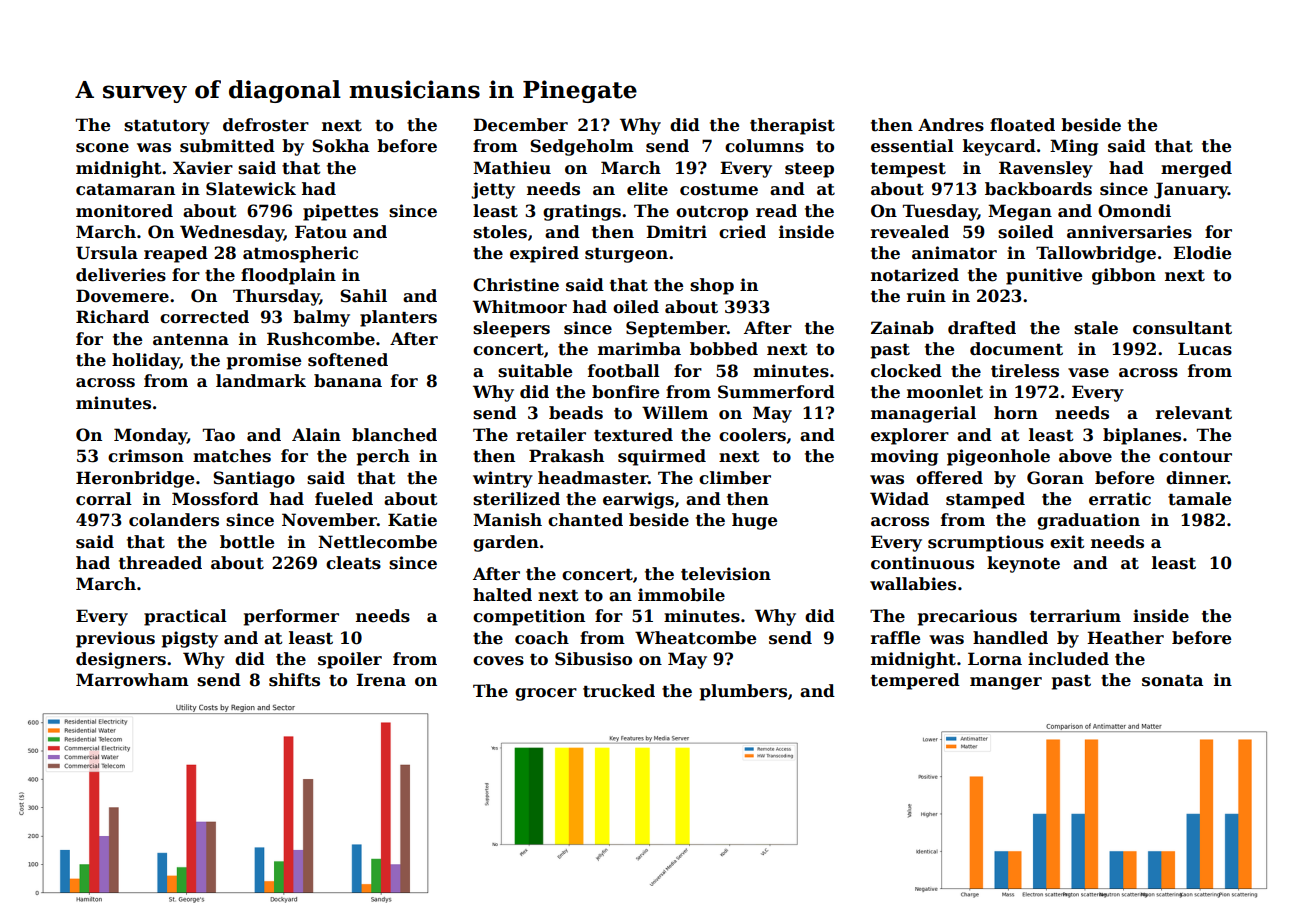 Image resolution: width=1308 pixels, height=924 pixels. What do you see at coordinates (167, 127) in the screenshot?
I see `statutory` at bounding box center [167, 127].
